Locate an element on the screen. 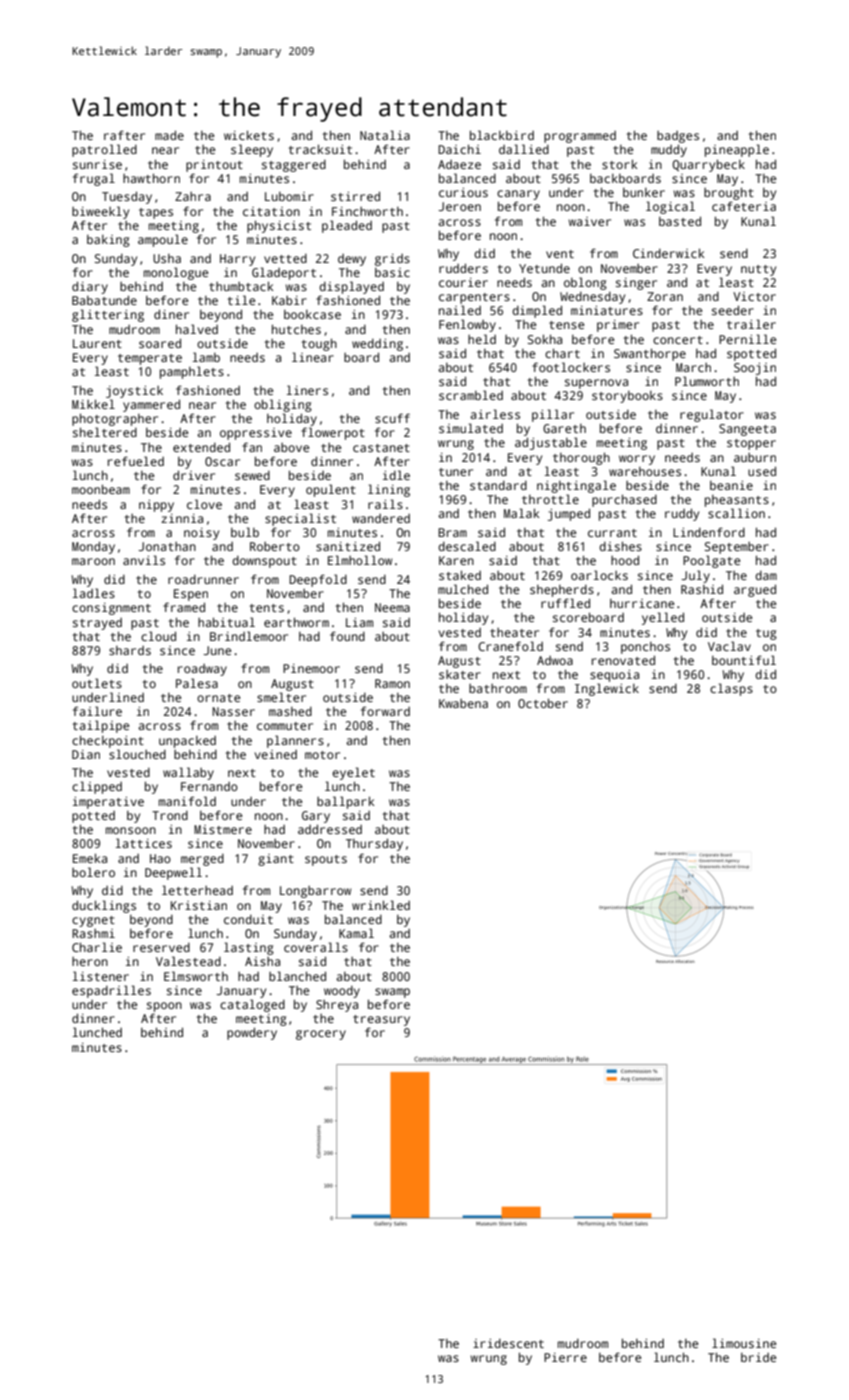 The image size is (849, 1400). Soojin is located at coordinates (755, 369).
